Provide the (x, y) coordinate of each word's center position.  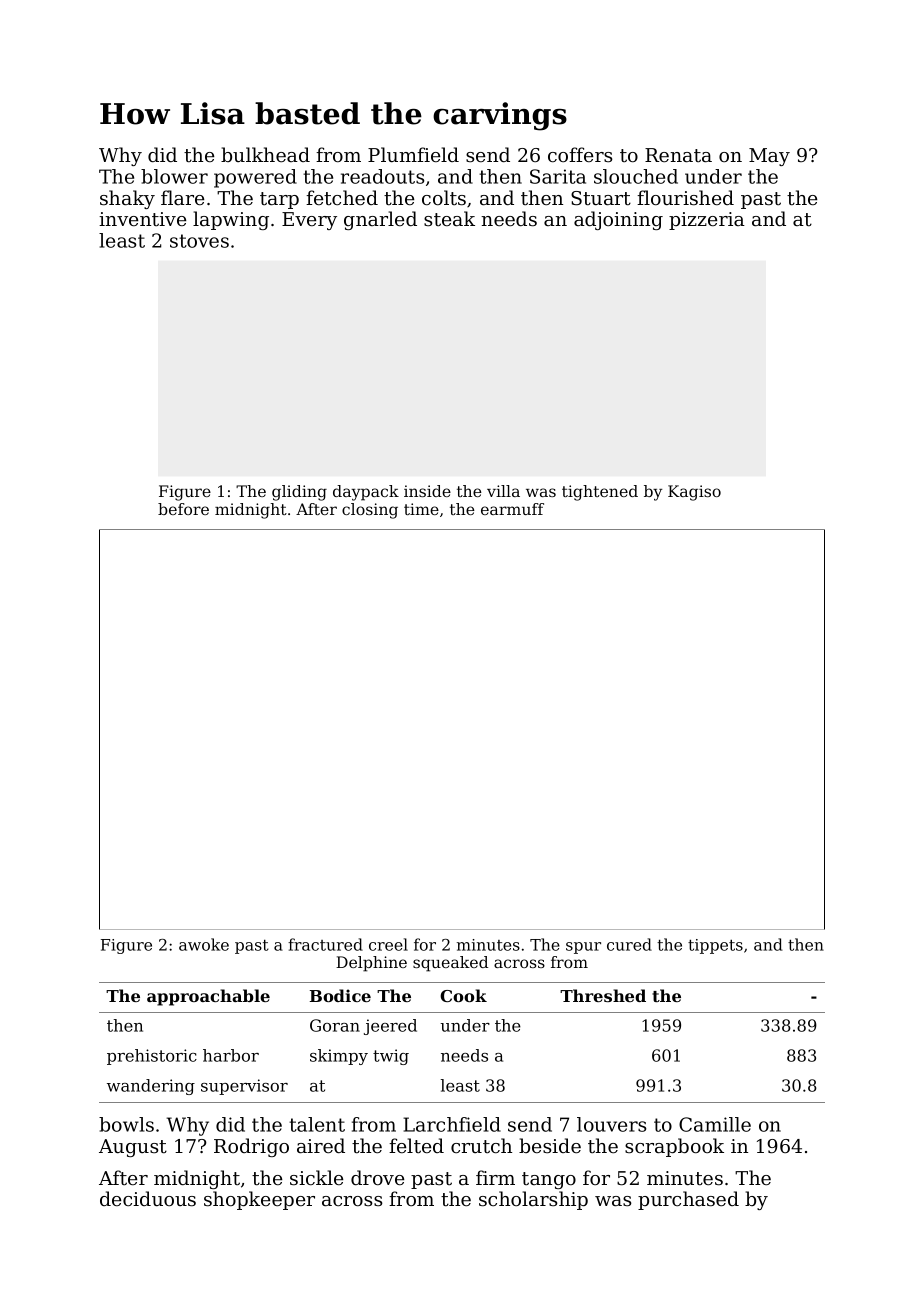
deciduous (148, 1199)
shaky (127, 199)
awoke (204, 944)
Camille (715, 1124)
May (769, 157)
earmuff (512, 509)
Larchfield (452, 1124)
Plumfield (413, 154)
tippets (715, 946)
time (421, 509)
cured (629, 944)
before (183, 509)
